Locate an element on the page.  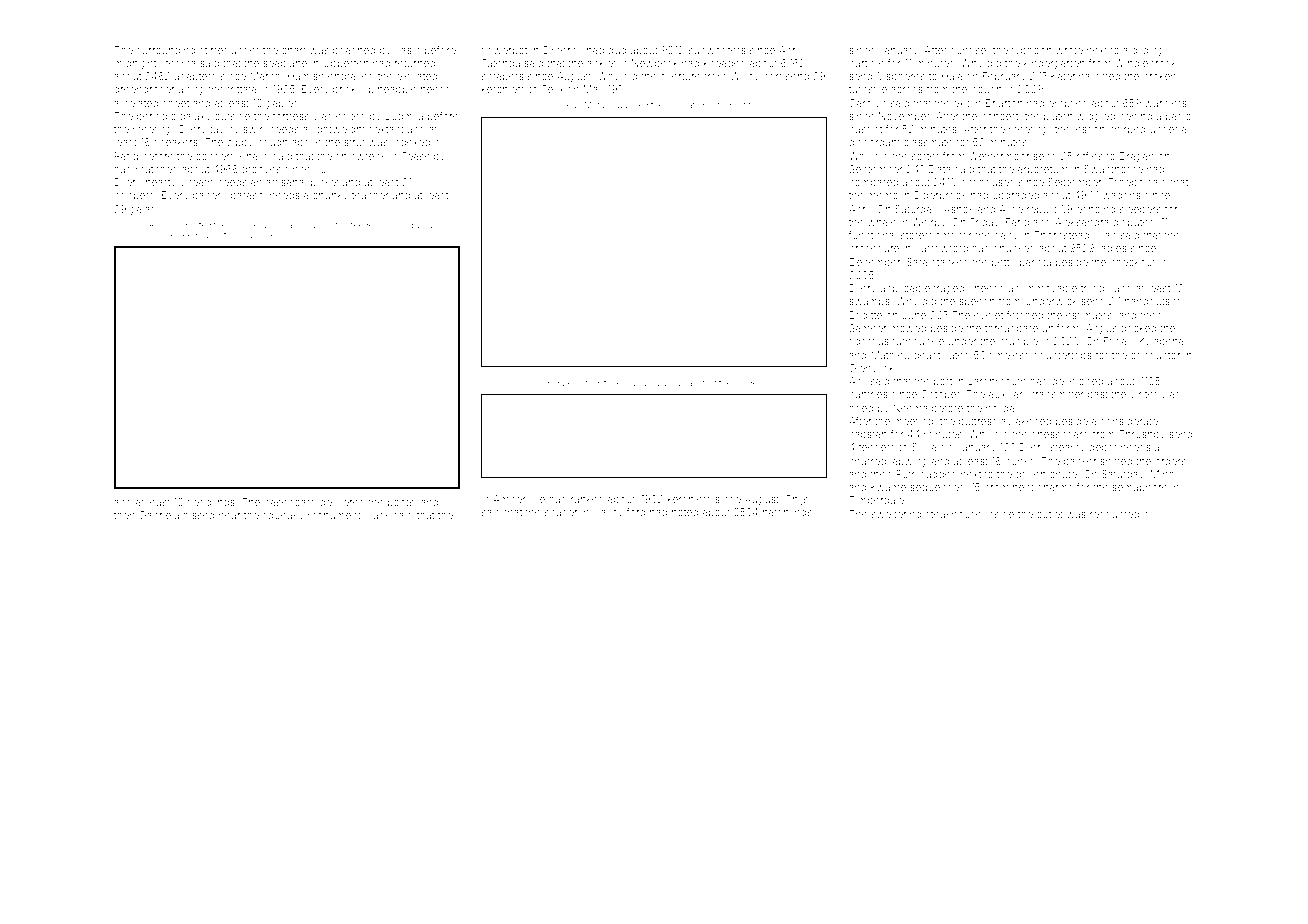
Thornstead is located at coordinates (1061, 235).
